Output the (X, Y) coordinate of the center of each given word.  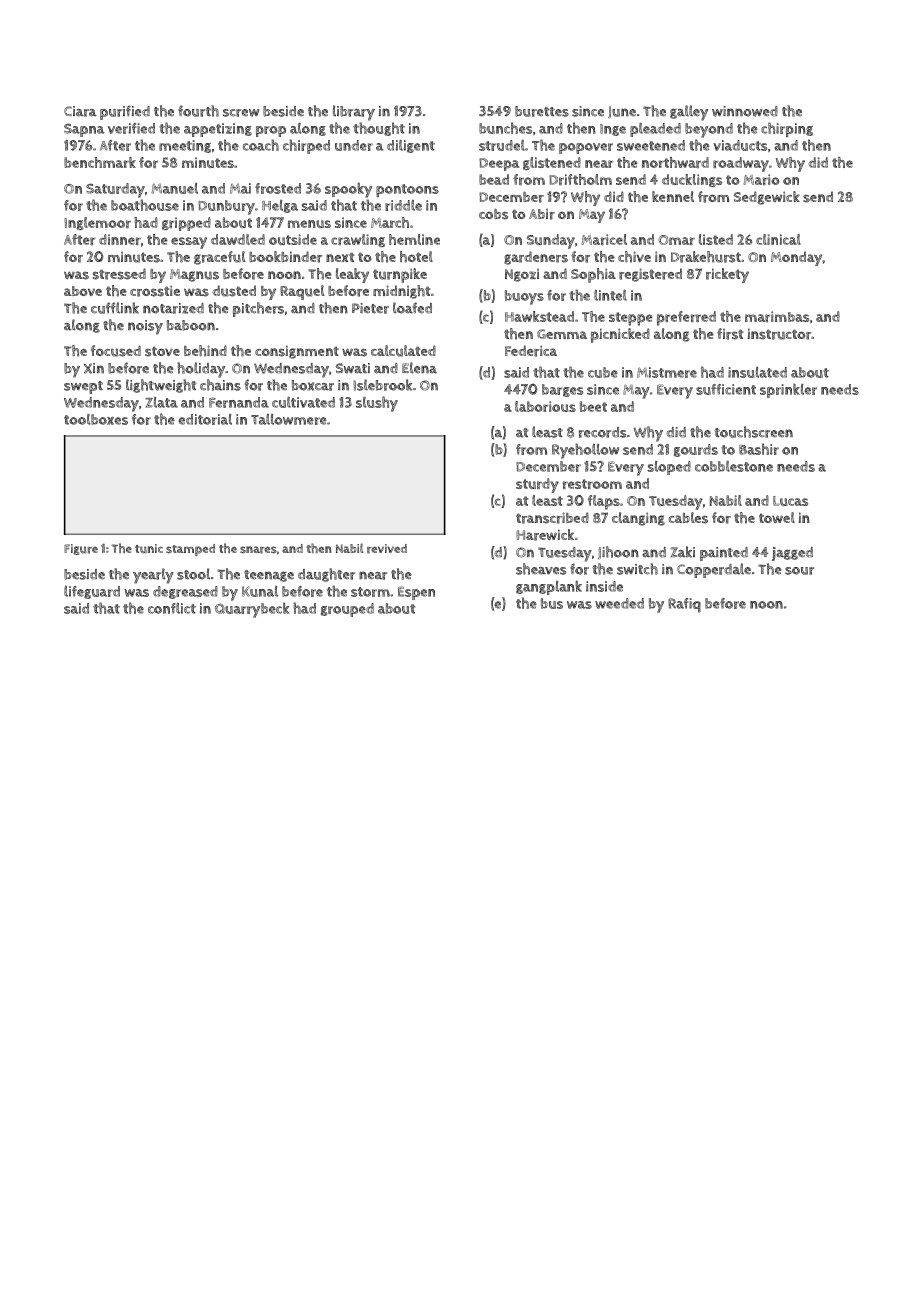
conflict (172, 608)
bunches (505, 128)
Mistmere (667, 372)
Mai (240, 188)
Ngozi (522, 275)
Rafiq (684, 605)
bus (552, 603)
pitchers (258, 309)
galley (689, 113)
